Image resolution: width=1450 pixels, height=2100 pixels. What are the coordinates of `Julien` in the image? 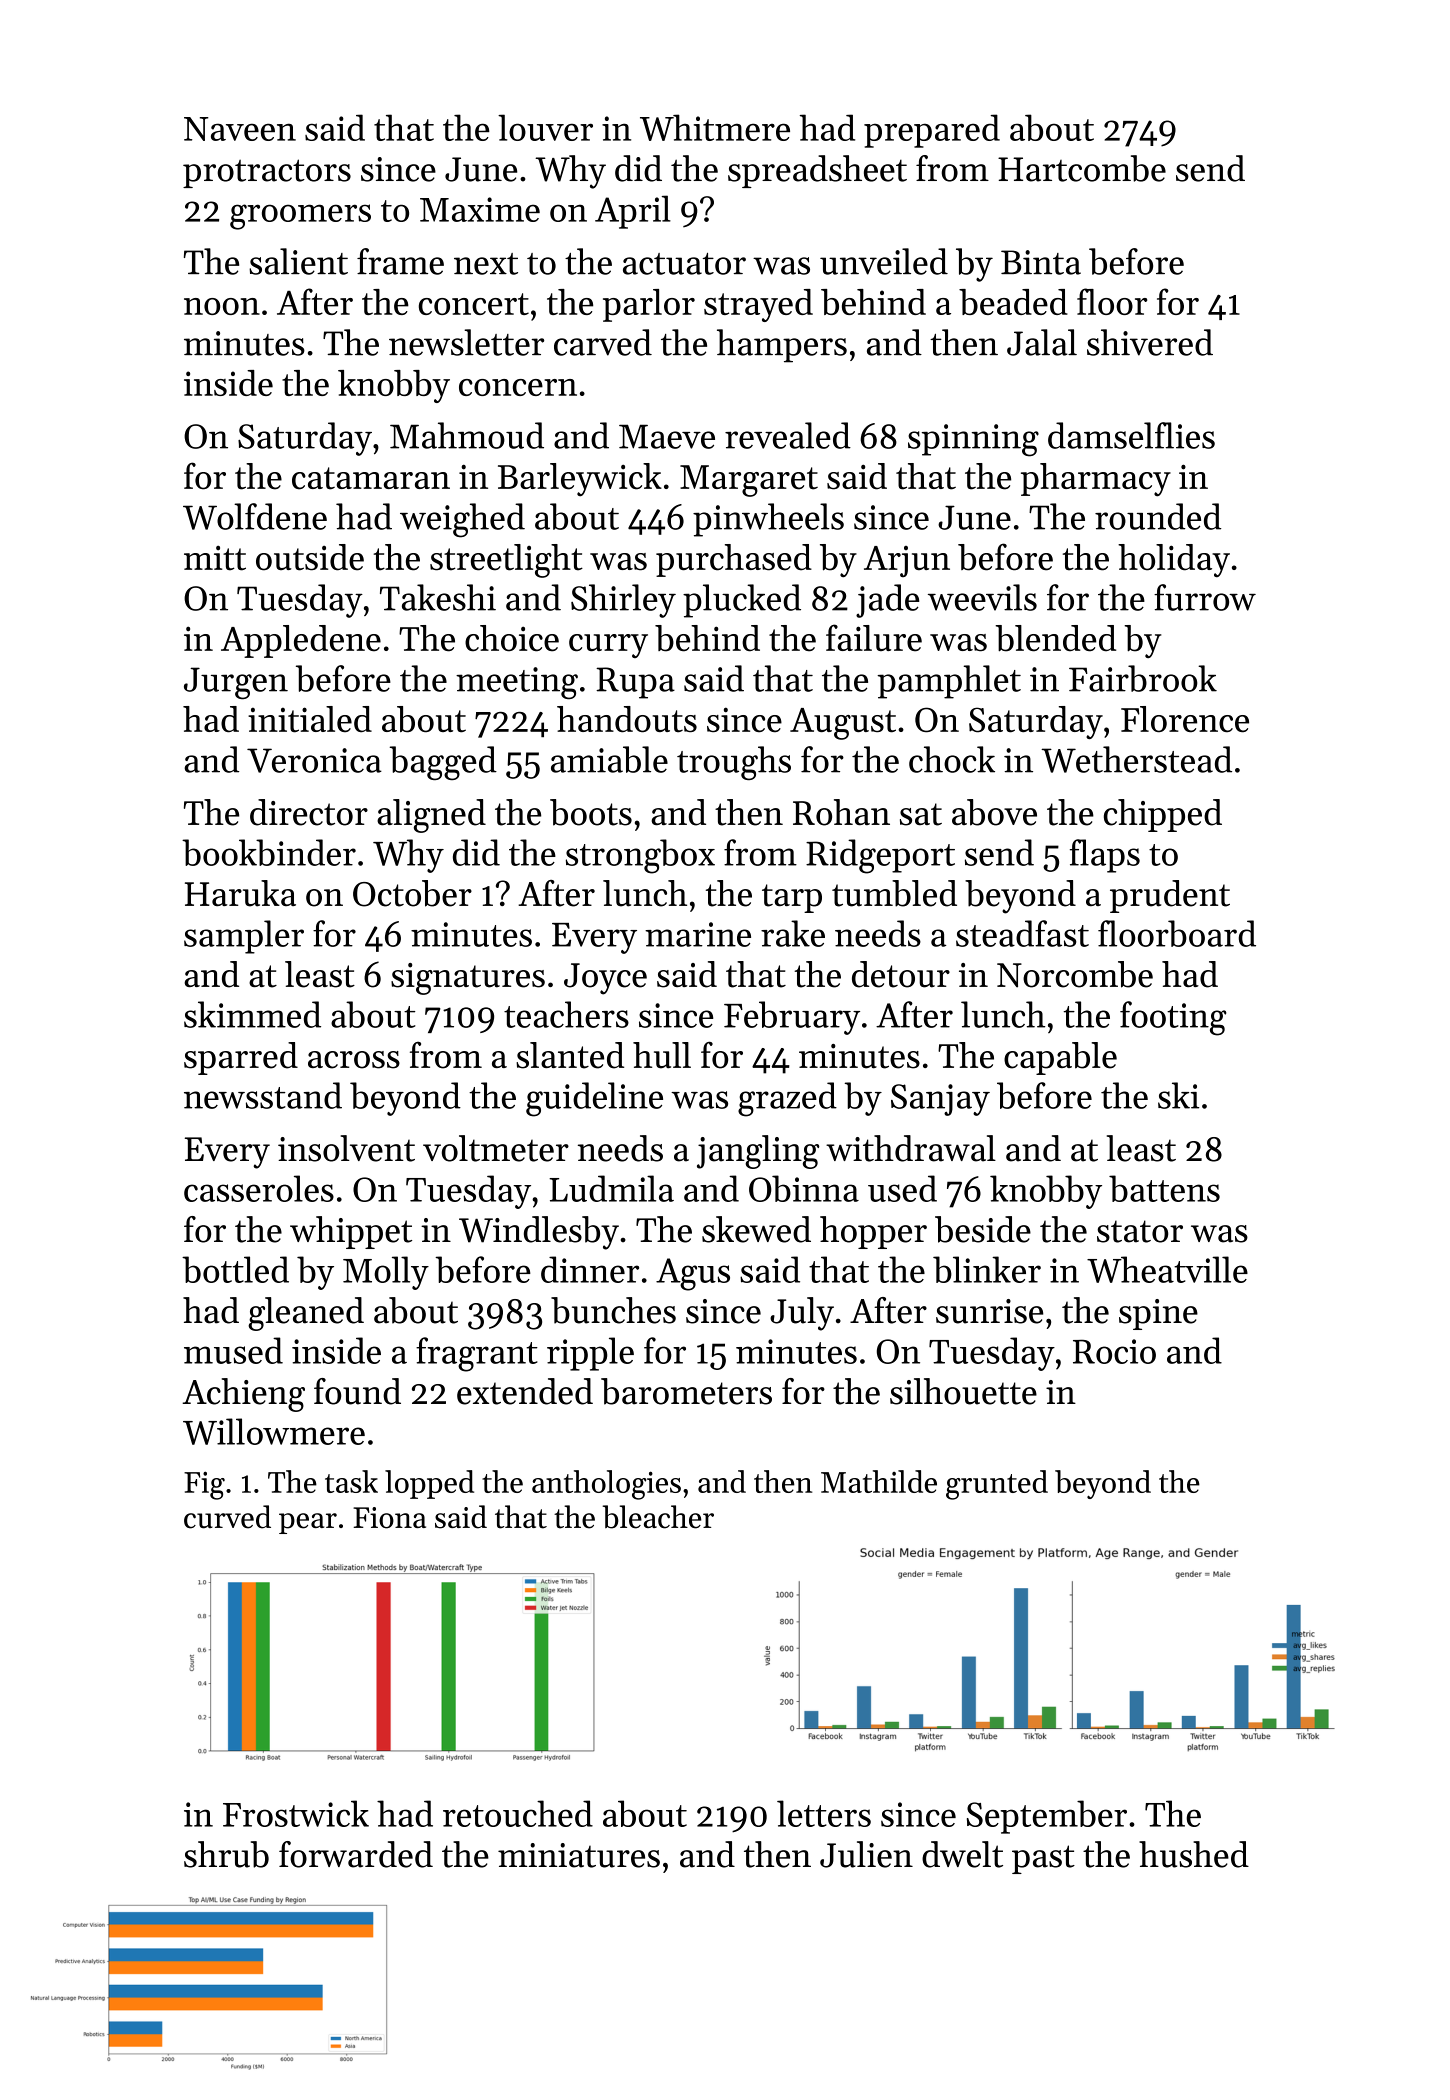 It's located at (866, 1854).
